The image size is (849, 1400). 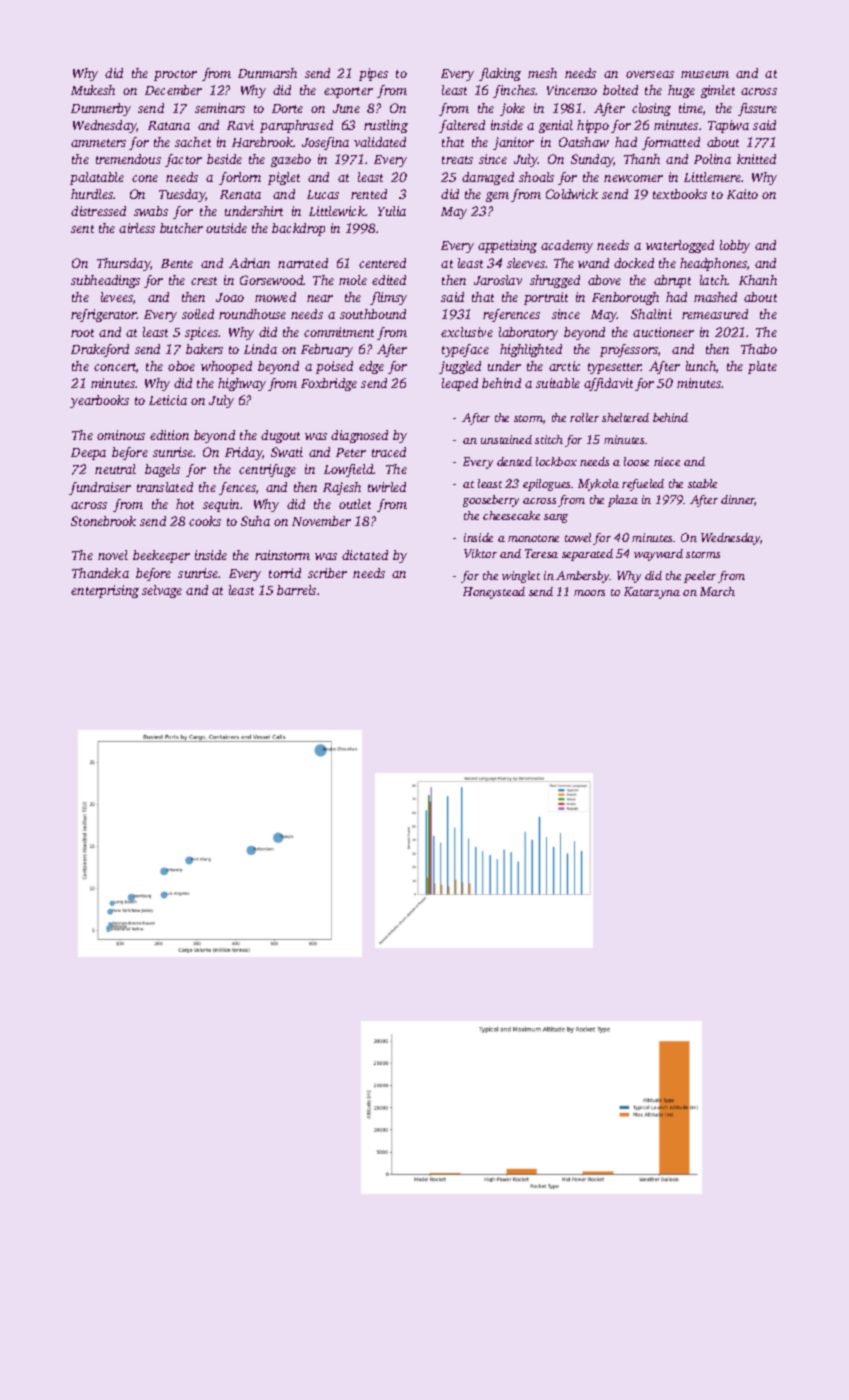 What do you see at coordinates (705, 74) in the image?
I see `museum` at bounding box center [705, 74].
